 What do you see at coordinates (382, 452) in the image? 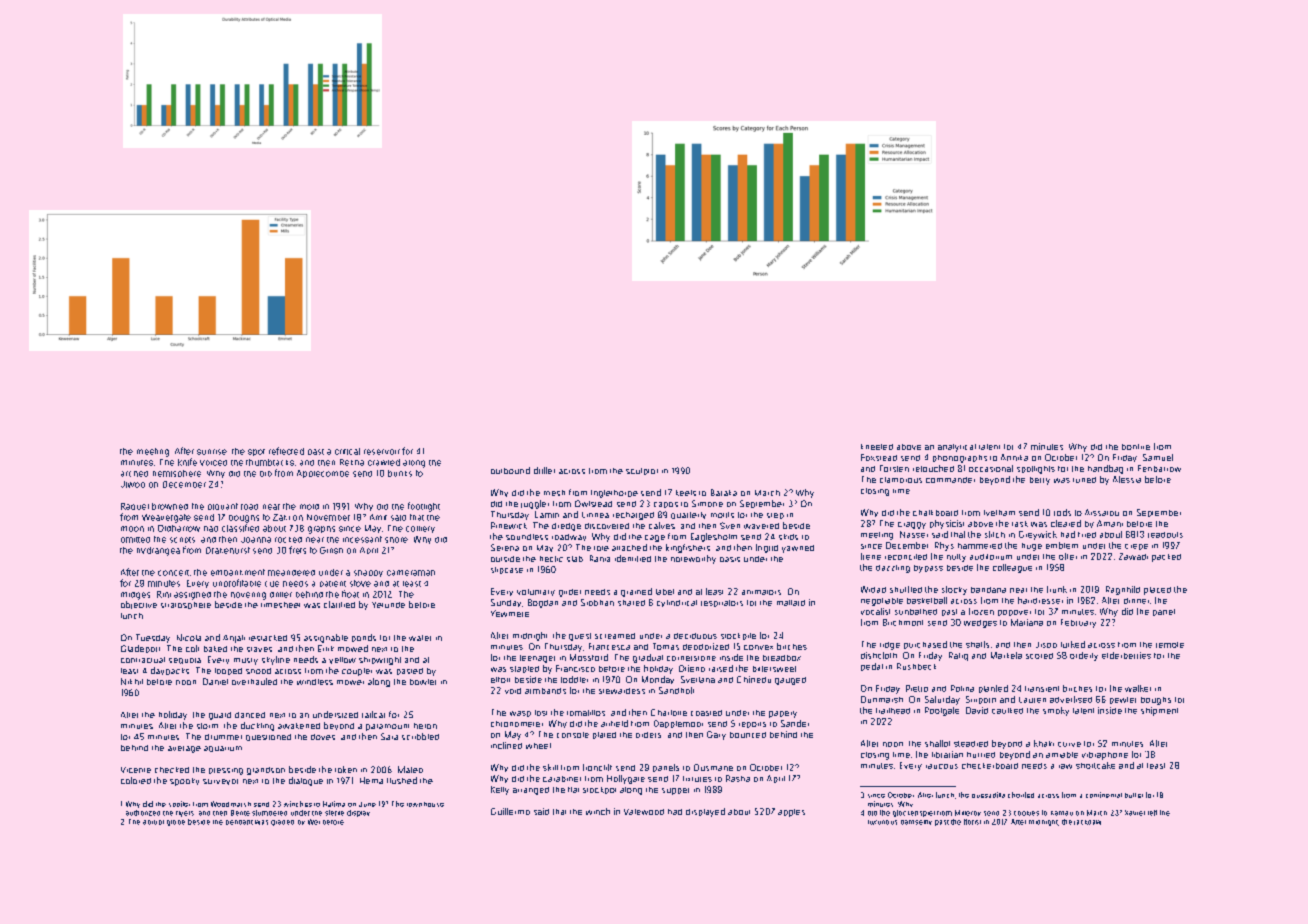
I see `reservoir` at bounding box center [382, 452].
